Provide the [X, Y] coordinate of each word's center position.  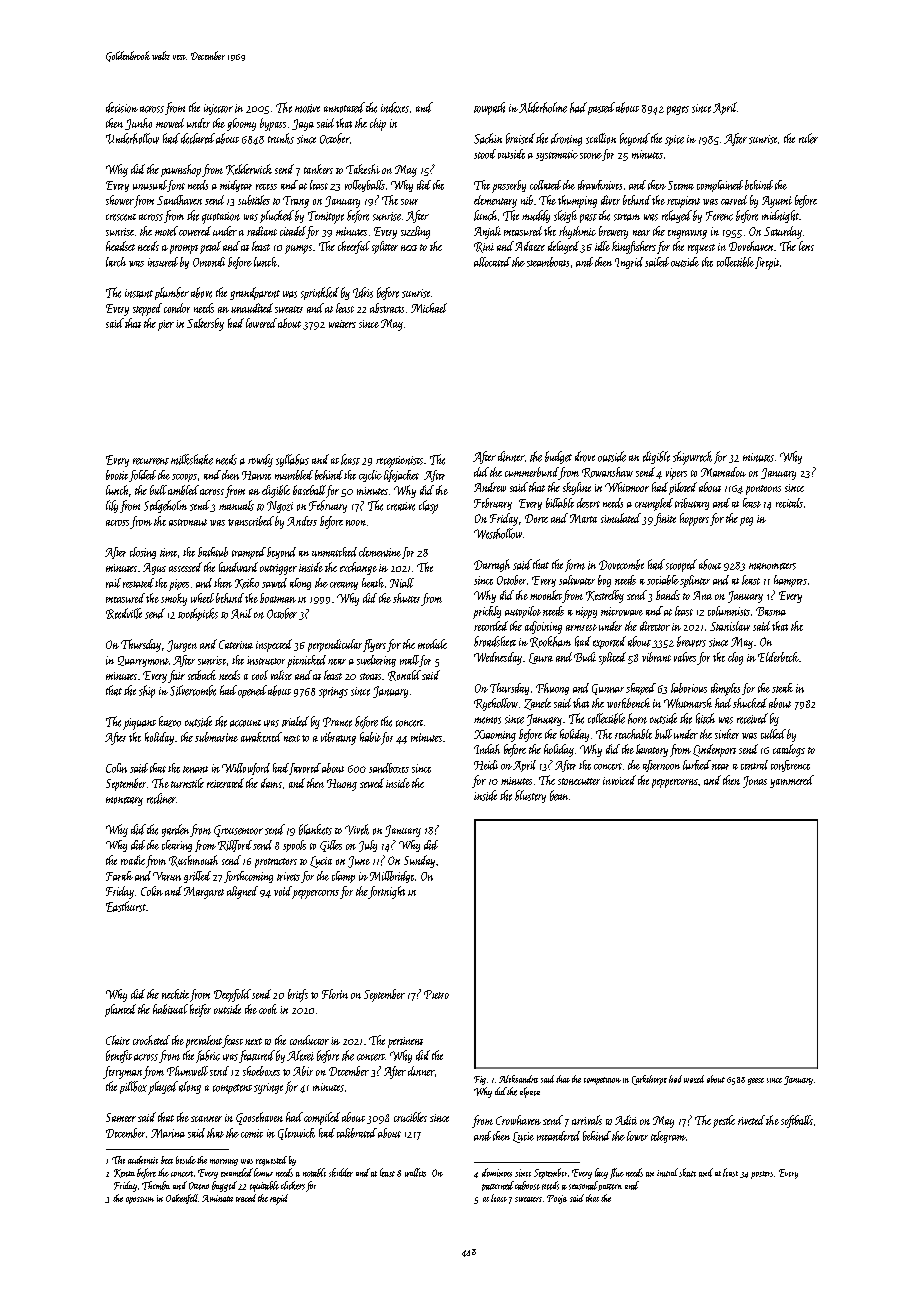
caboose [527, 1185]
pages [678, 110]
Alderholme [543, 107]
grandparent [255, 293]
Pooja [557, 1199]
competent [232, 1089]
